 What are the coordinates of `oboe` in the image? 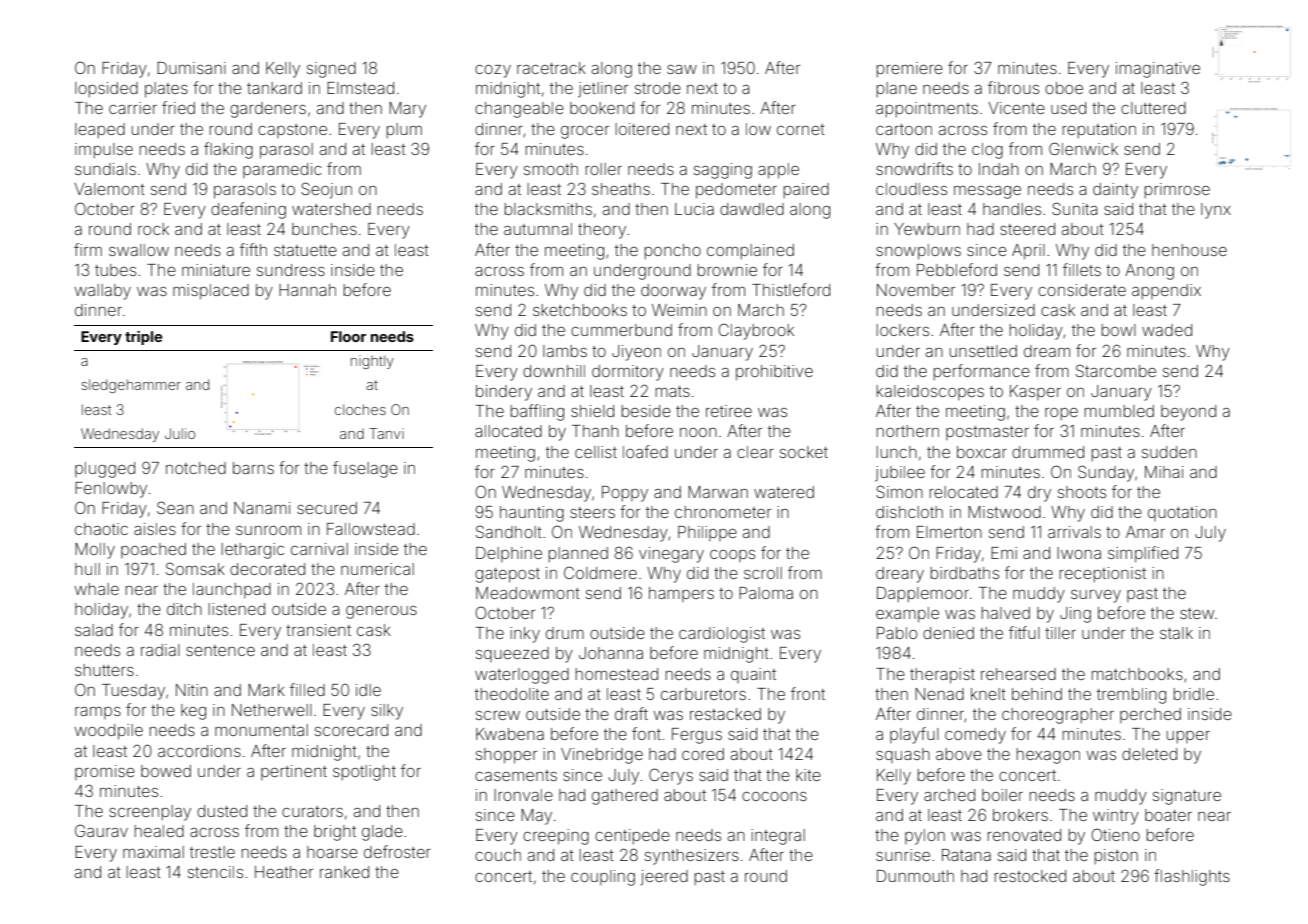 It's located at (1064, 88).
